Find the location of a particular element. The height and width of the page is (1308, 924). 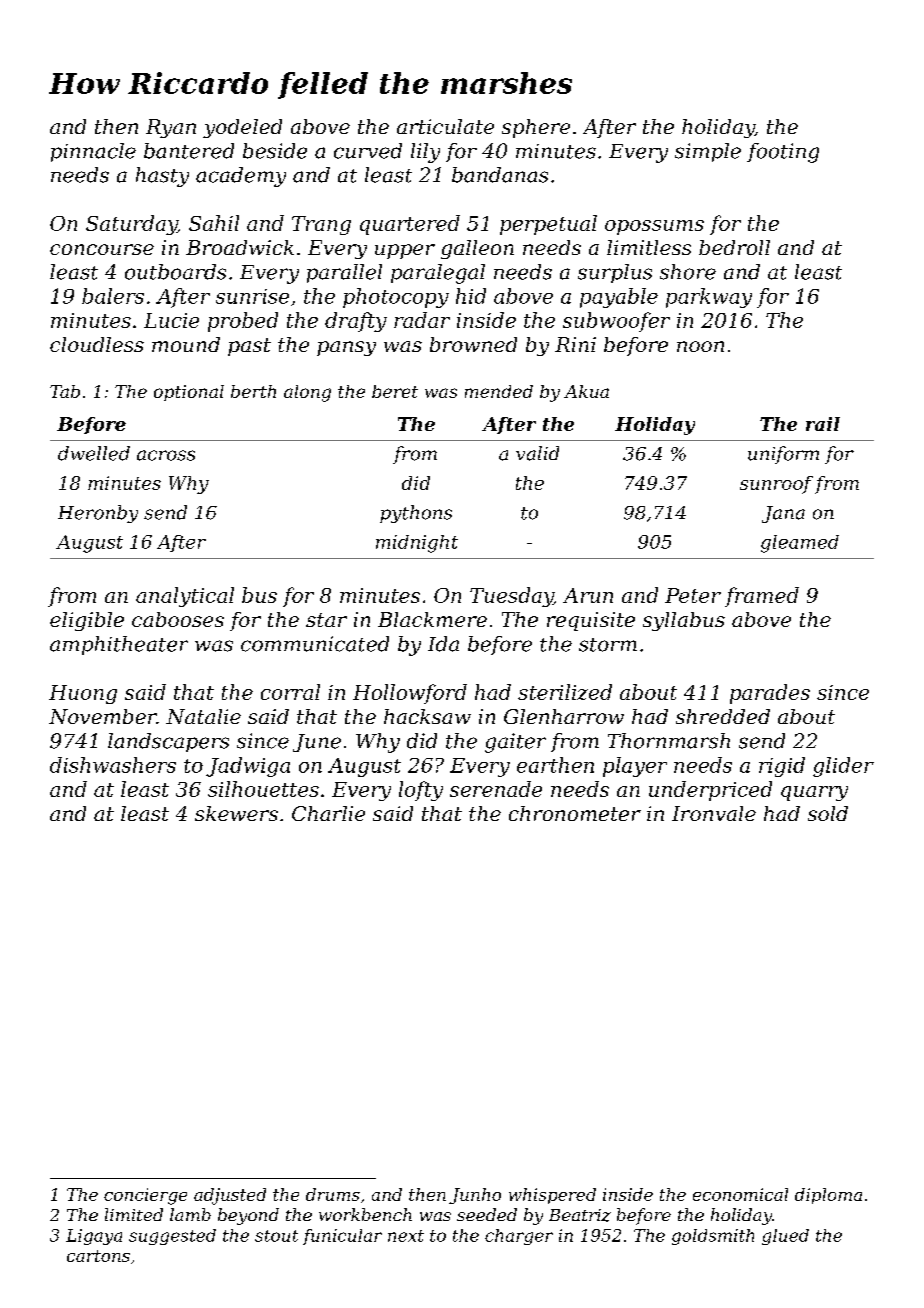

Tab is located at coordinates (65, 391).
